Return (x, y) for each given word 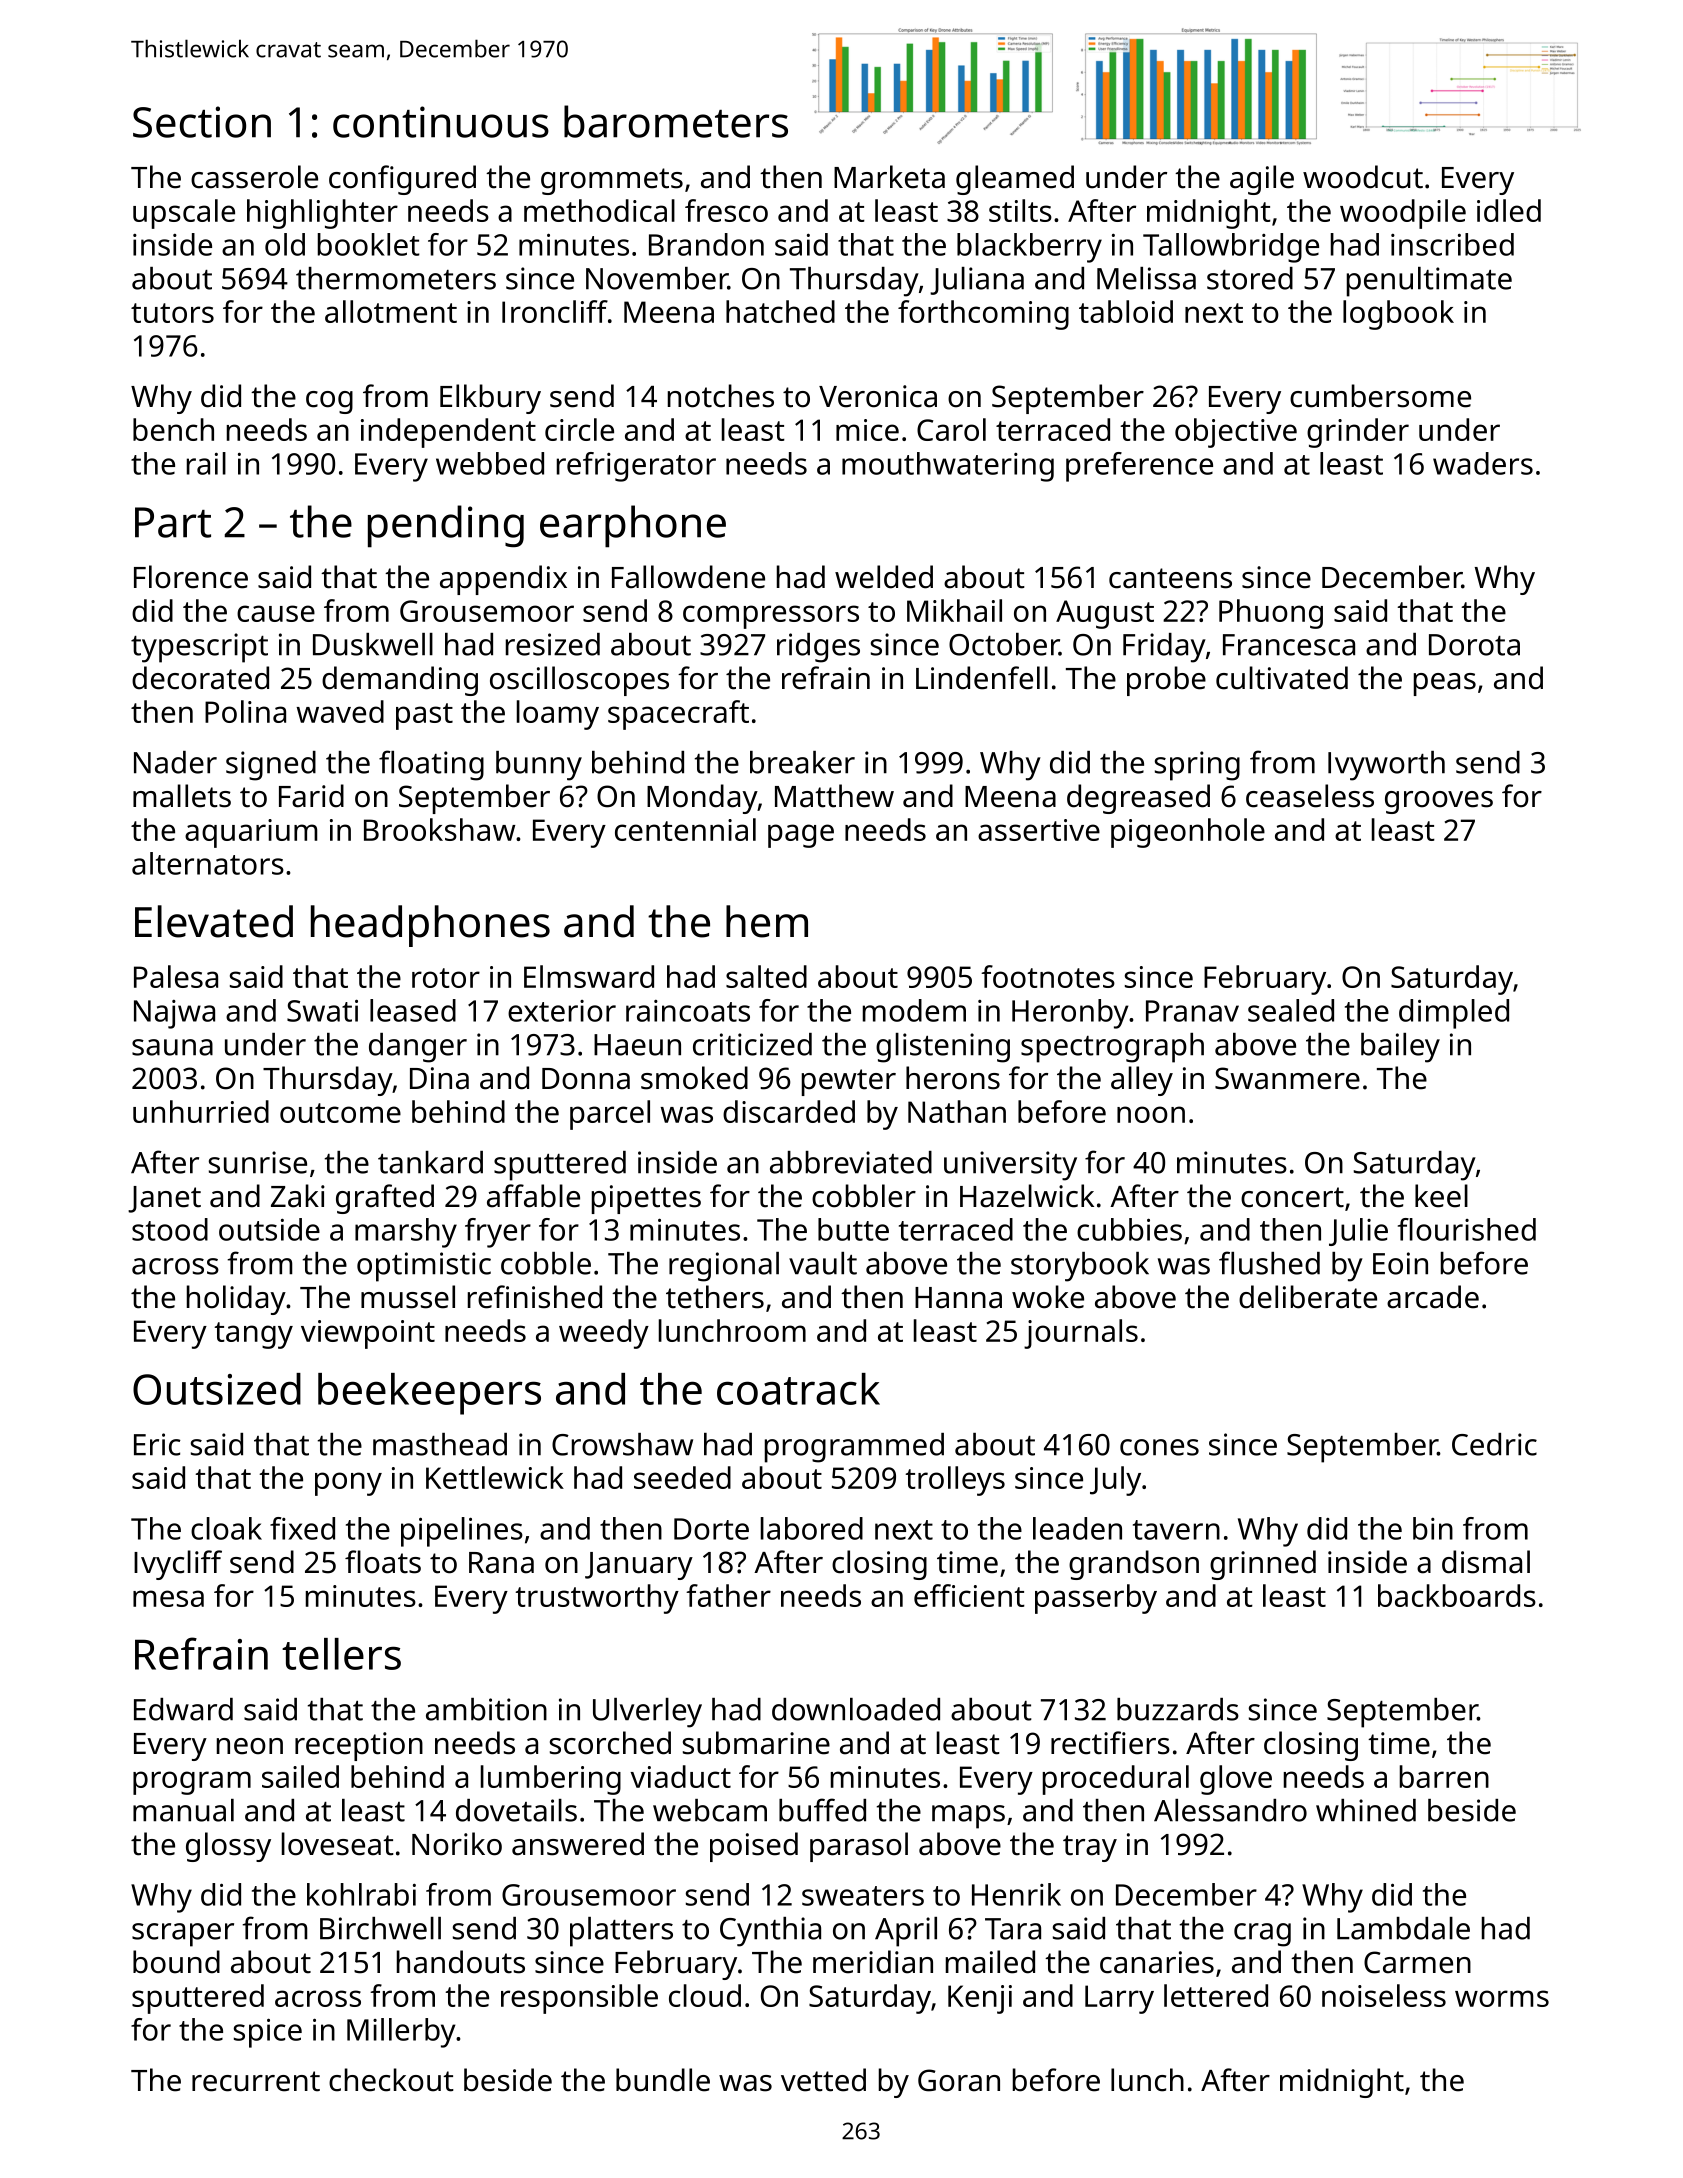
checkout (391, 2080)
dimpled (1454, 1014)
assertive (1039, 830)
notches (721, 396)
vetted (823, 2080)
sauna (172, 1047)
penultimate (1429, 282)
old (285, 244)
